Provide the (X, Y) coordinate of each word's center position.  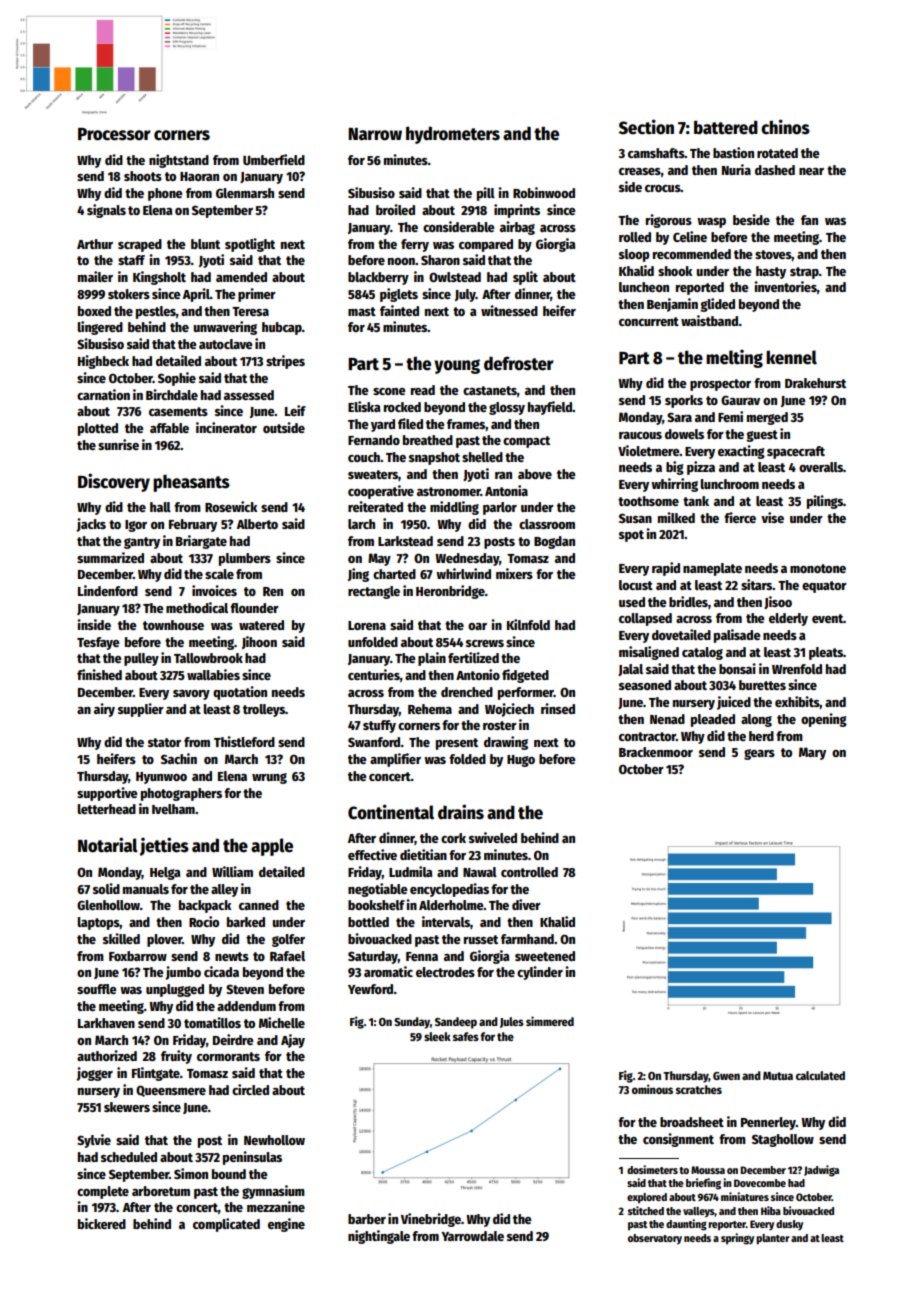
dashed (775, 170)
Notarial (108, 845)
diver (526, 904)
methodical (197, 607)
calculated (820, 1075)
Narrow (375, 134)
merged (767, 418)
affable (169, 428)
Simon (191, 1173)
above (535, 474)
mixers (514, 573)
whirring (674, 485)
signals (106, 211)
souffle (97, 989)
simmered (550, 1021)
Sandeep (456, 1023)
